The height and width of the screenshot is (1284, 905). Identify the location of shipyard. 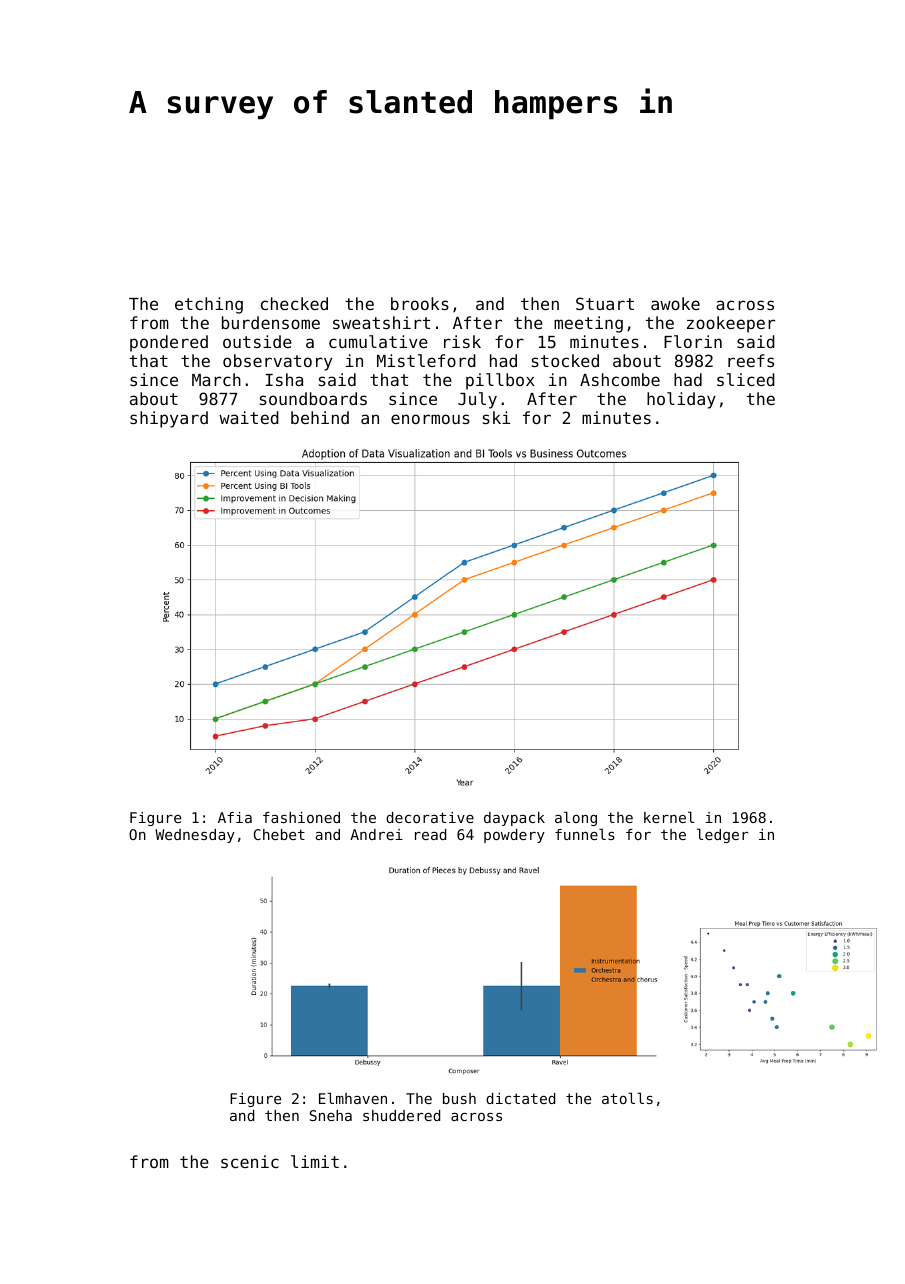
(169, 419).
